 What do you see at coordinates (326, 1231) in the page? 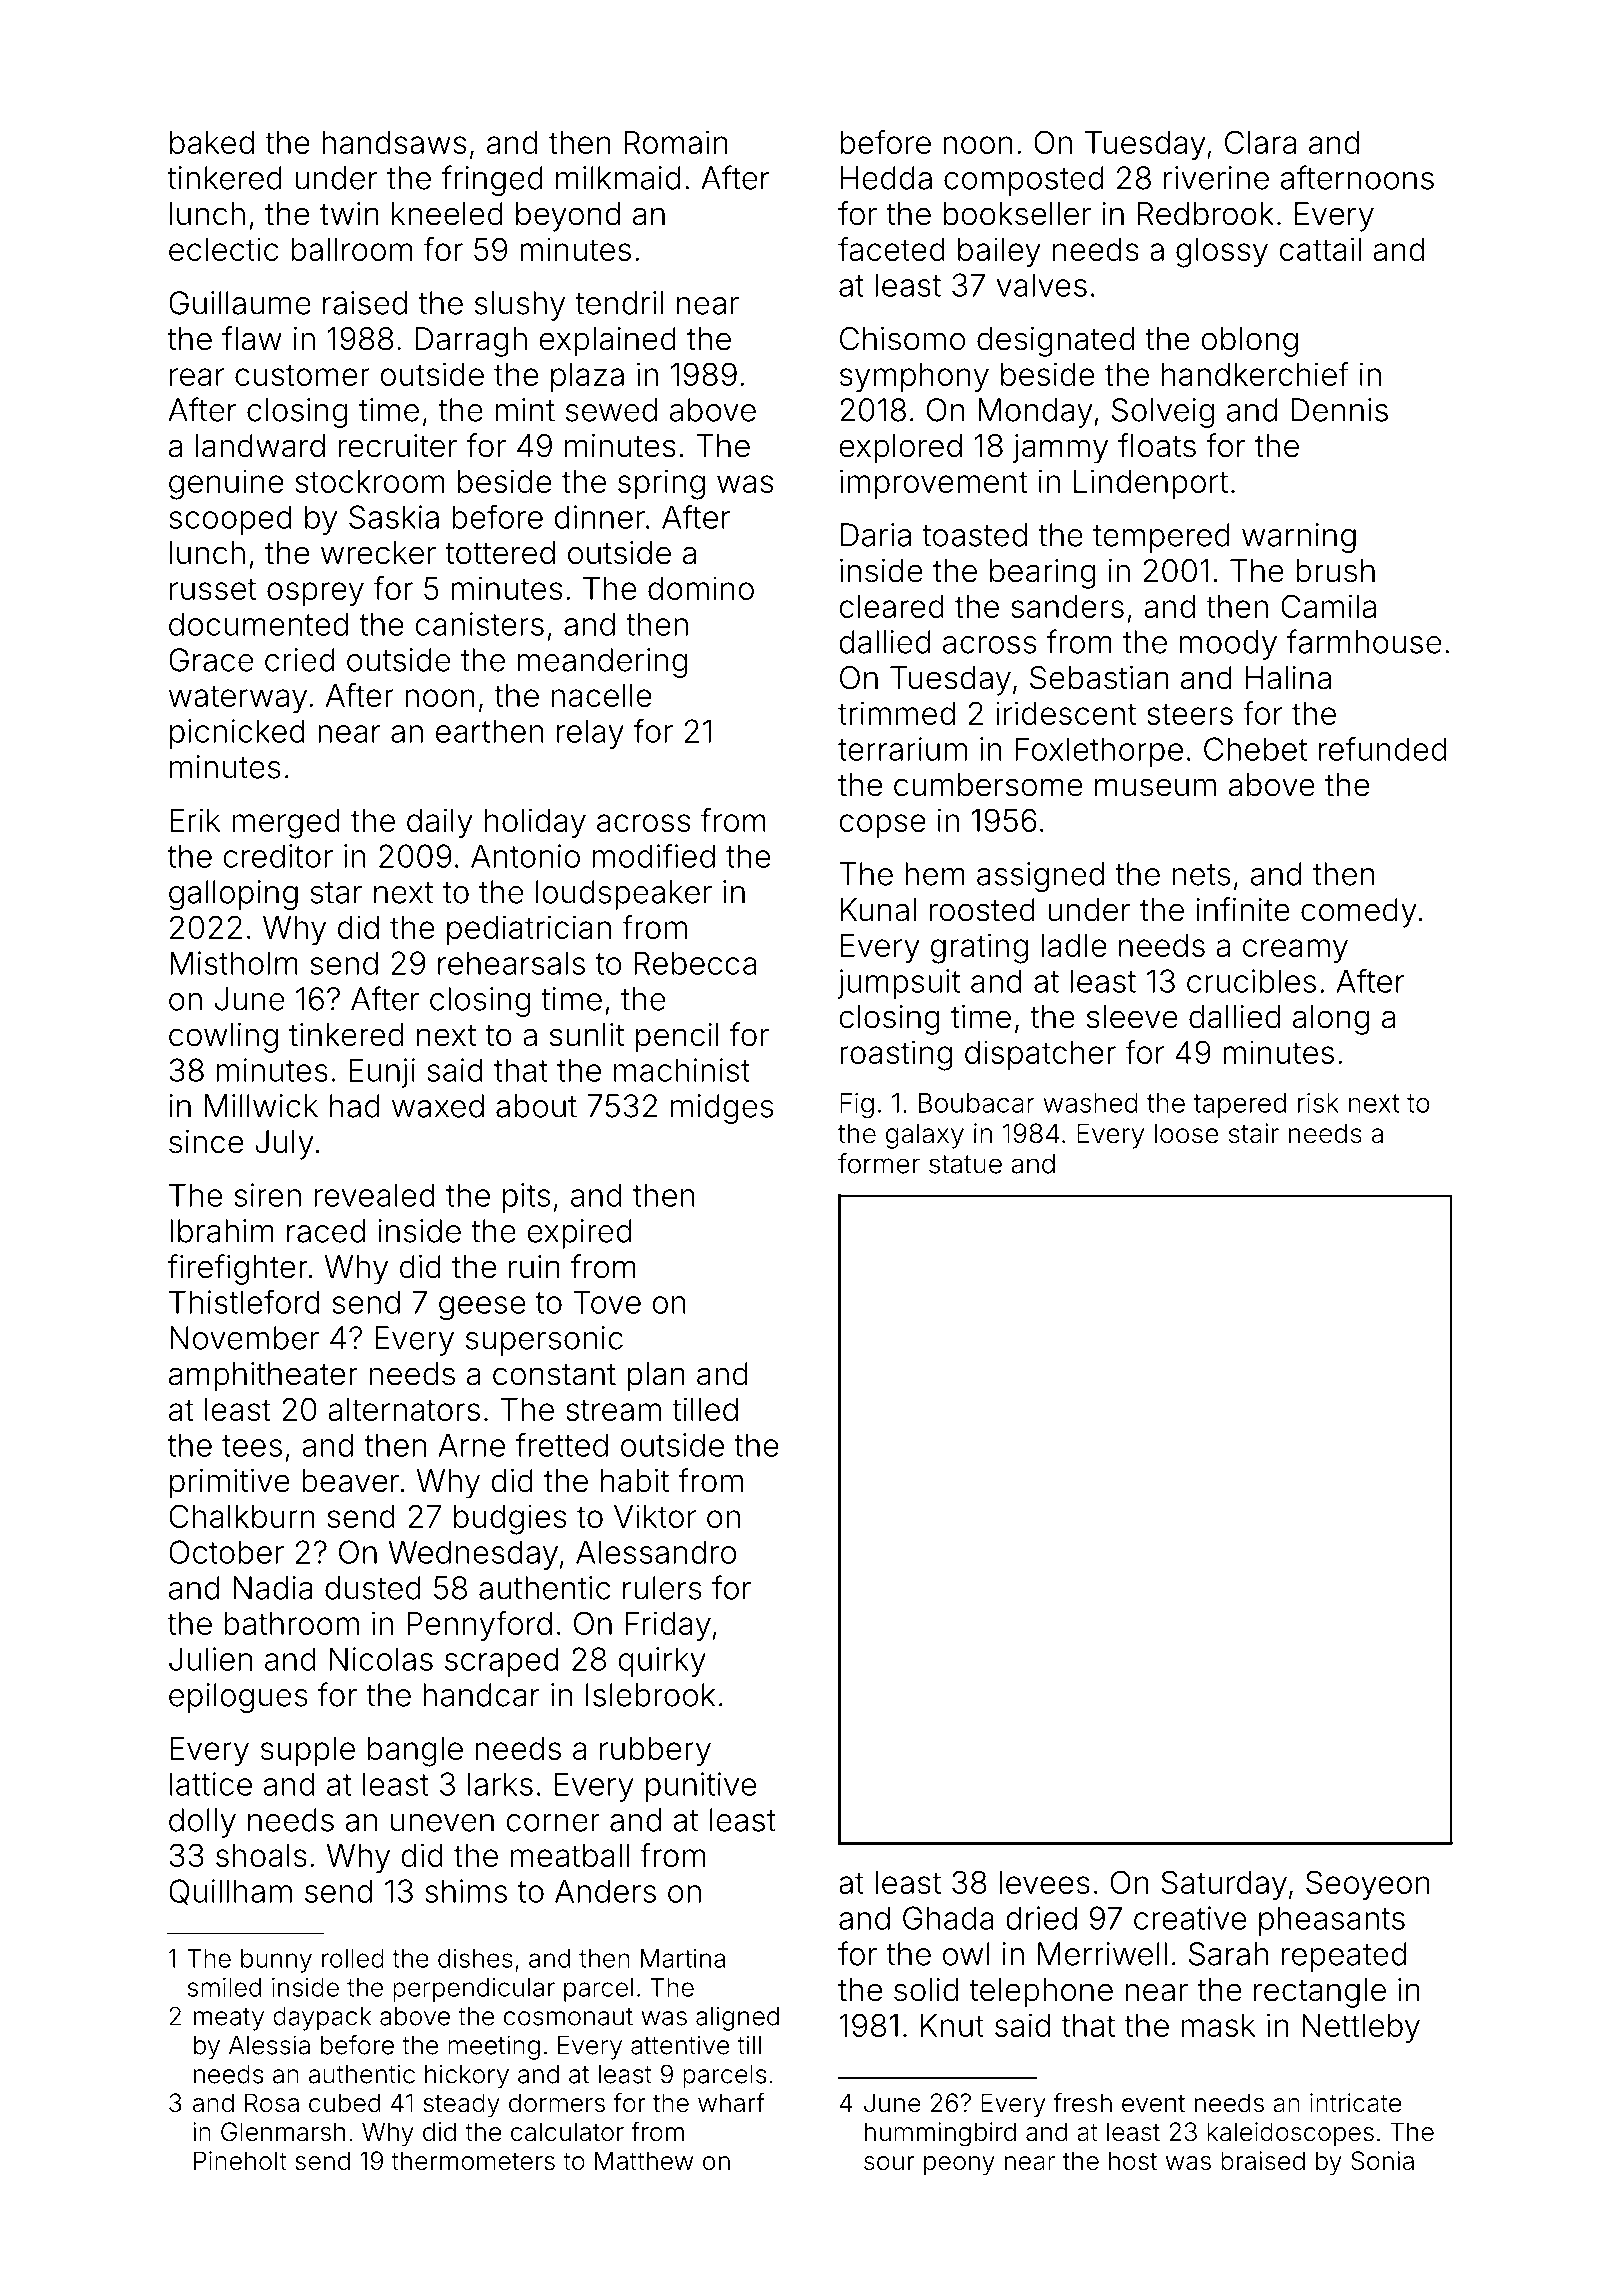
I see `raced` at bounding box center [326, 1231].
